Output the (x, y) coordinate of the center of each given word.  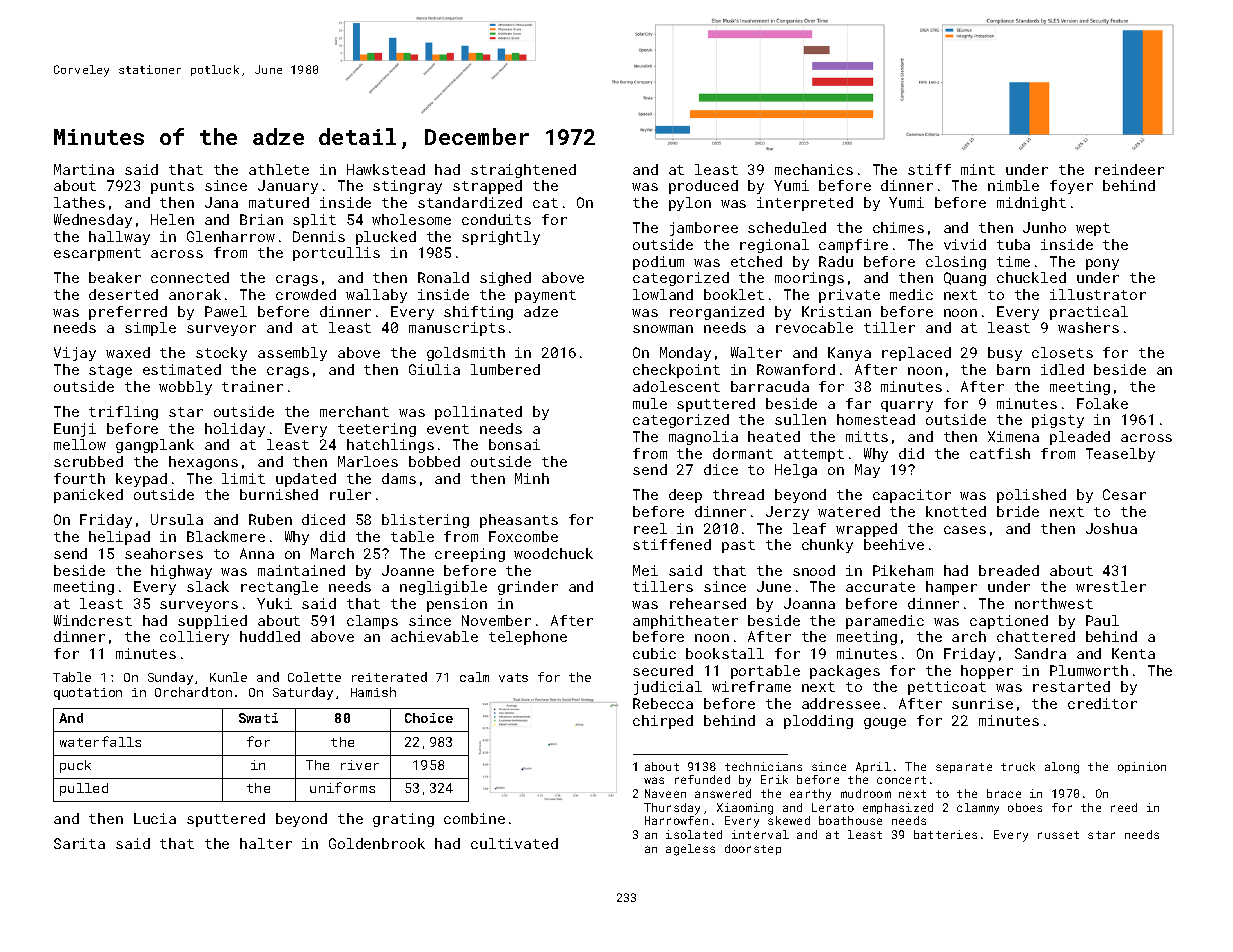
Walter (756, 352)
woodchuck (553, 553)
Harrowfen (676, 820)
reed (1124, 807)
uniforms (342, 787)
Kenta (1133, 653)
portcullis (336, 254)
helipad (119, 538)
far (858, 403)
